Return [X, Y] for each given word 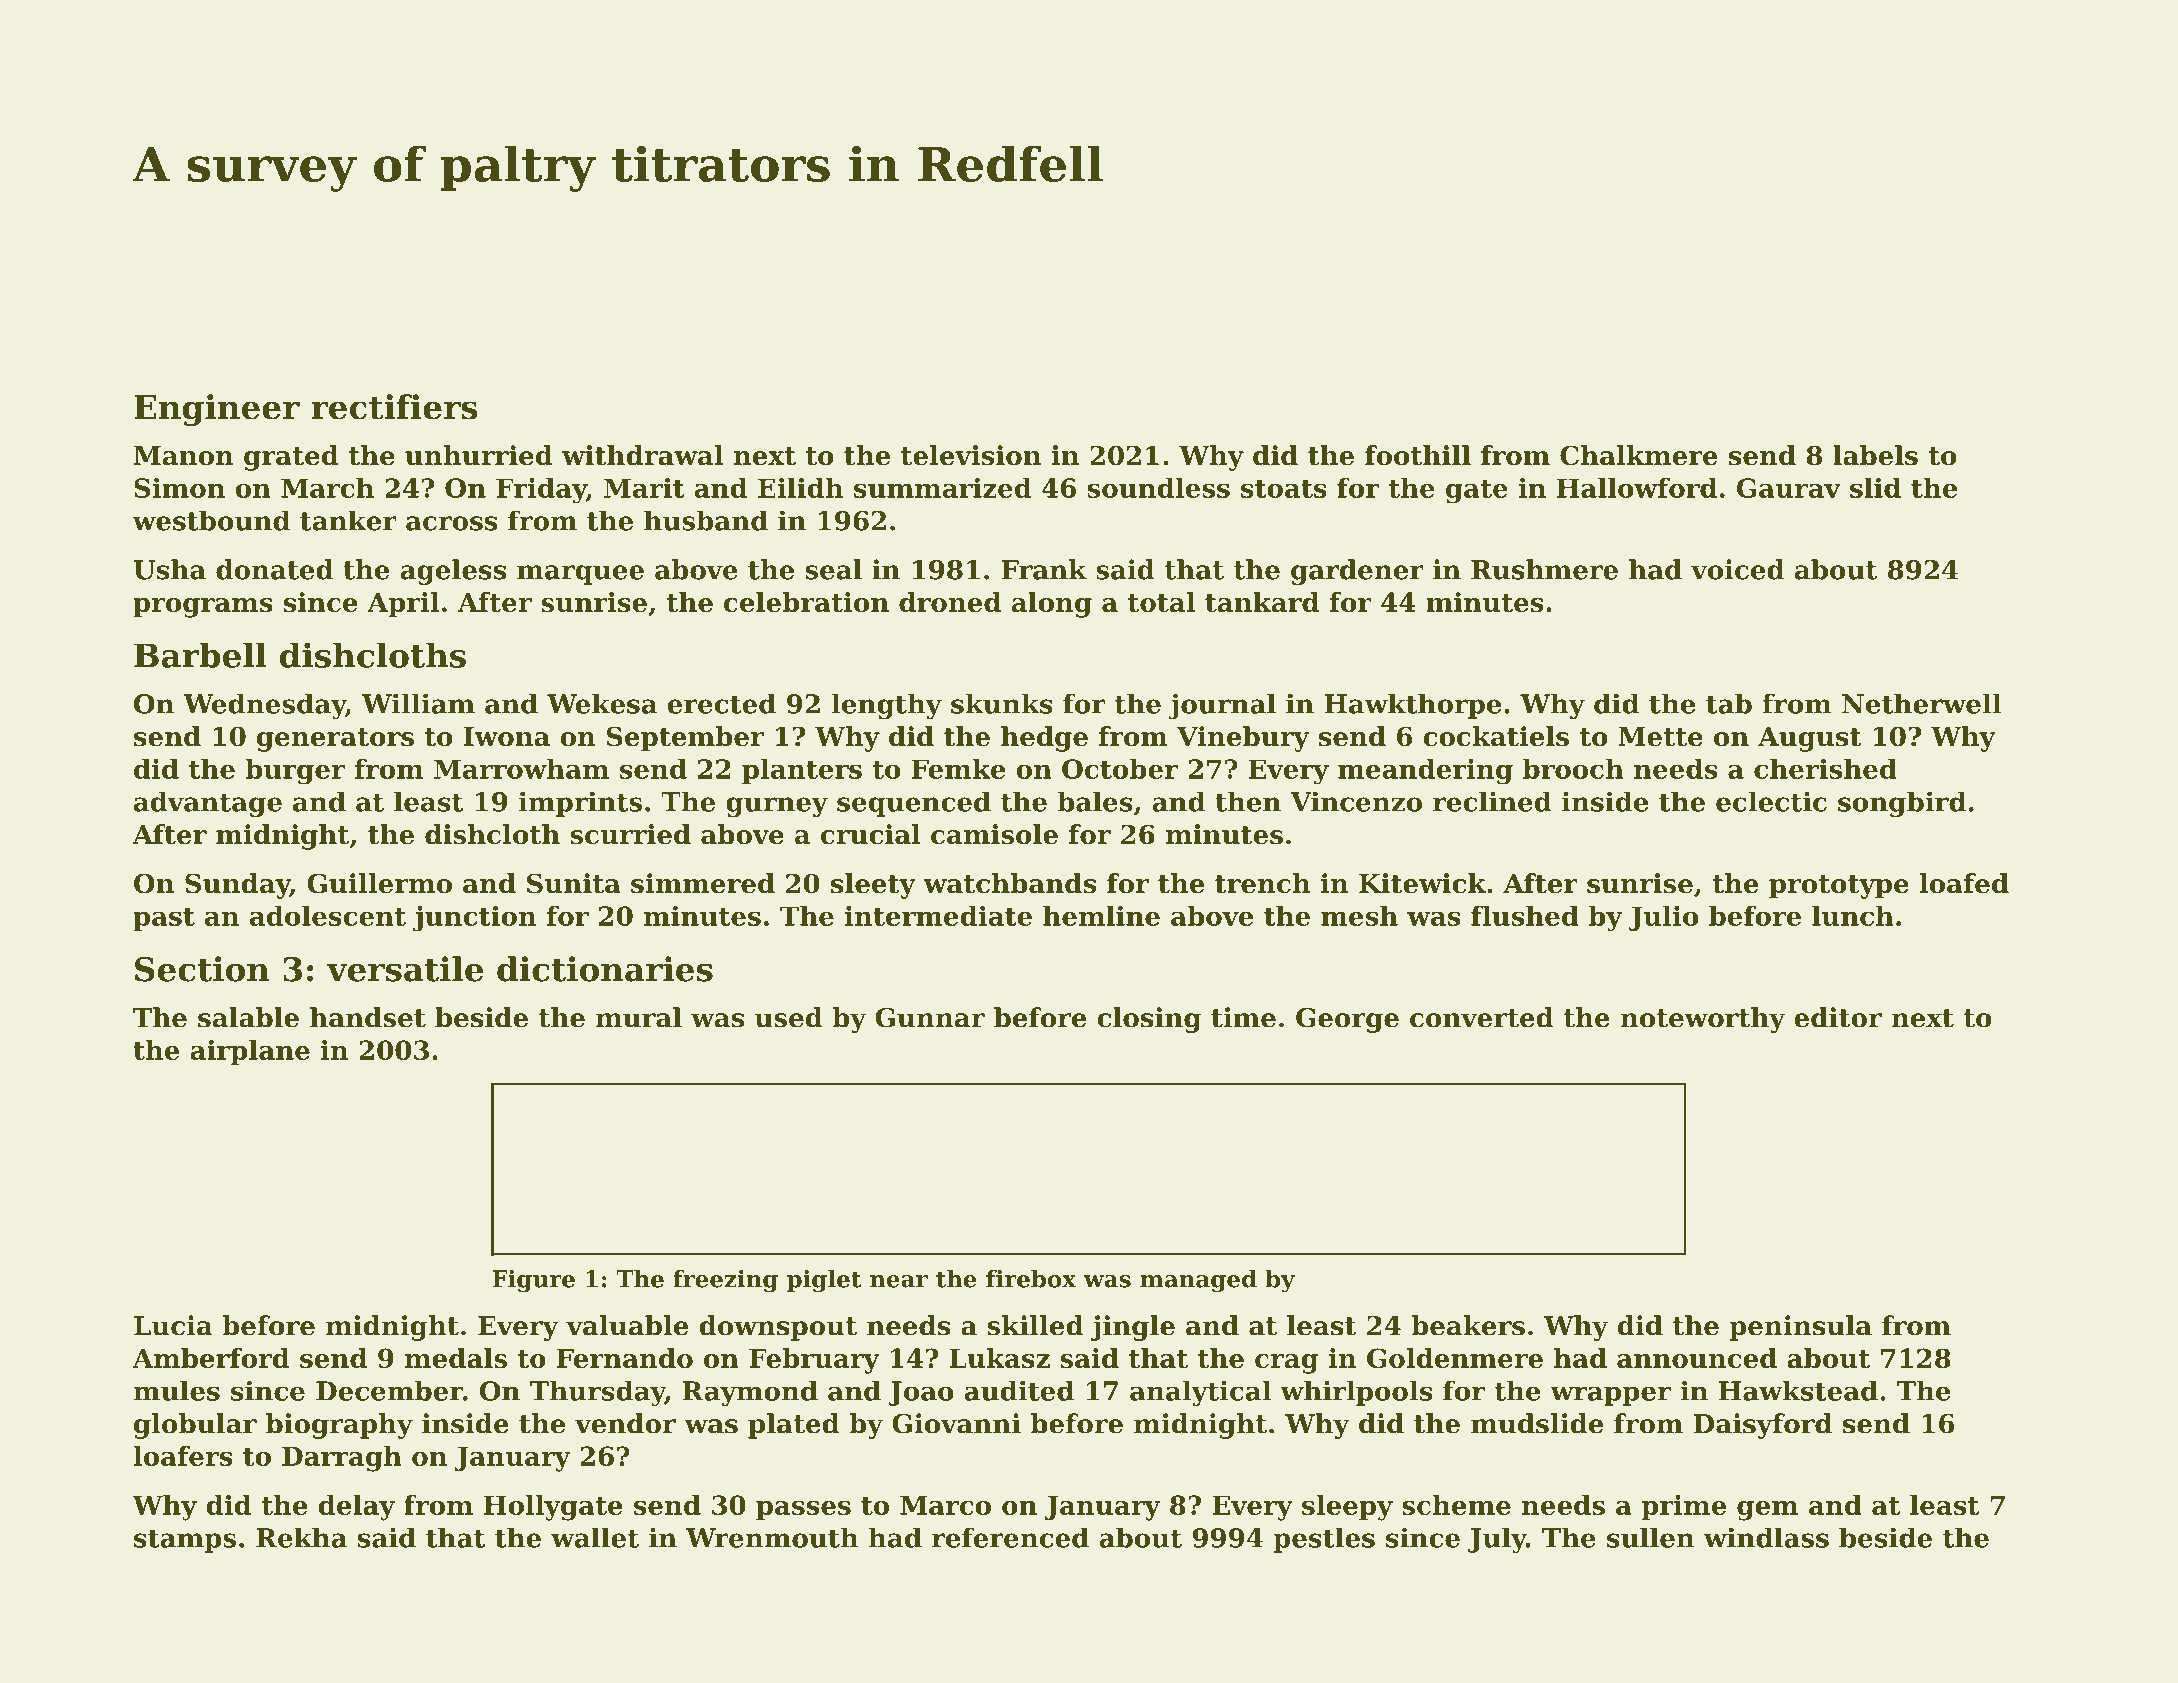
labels [1875, 455]
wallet [595, 1537]
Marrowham [521, 769]
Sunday [237, 886]
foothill [1418, 455]
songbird [1902, 804]
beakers [1468, 1325]
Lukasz [999, 1358]
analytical [1200, 1393]
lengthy [887, 706]
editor [1838, 1017]
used [789, 1017]
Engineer [217, 410]
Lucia [173, 1325]
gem [1767, 1511]
